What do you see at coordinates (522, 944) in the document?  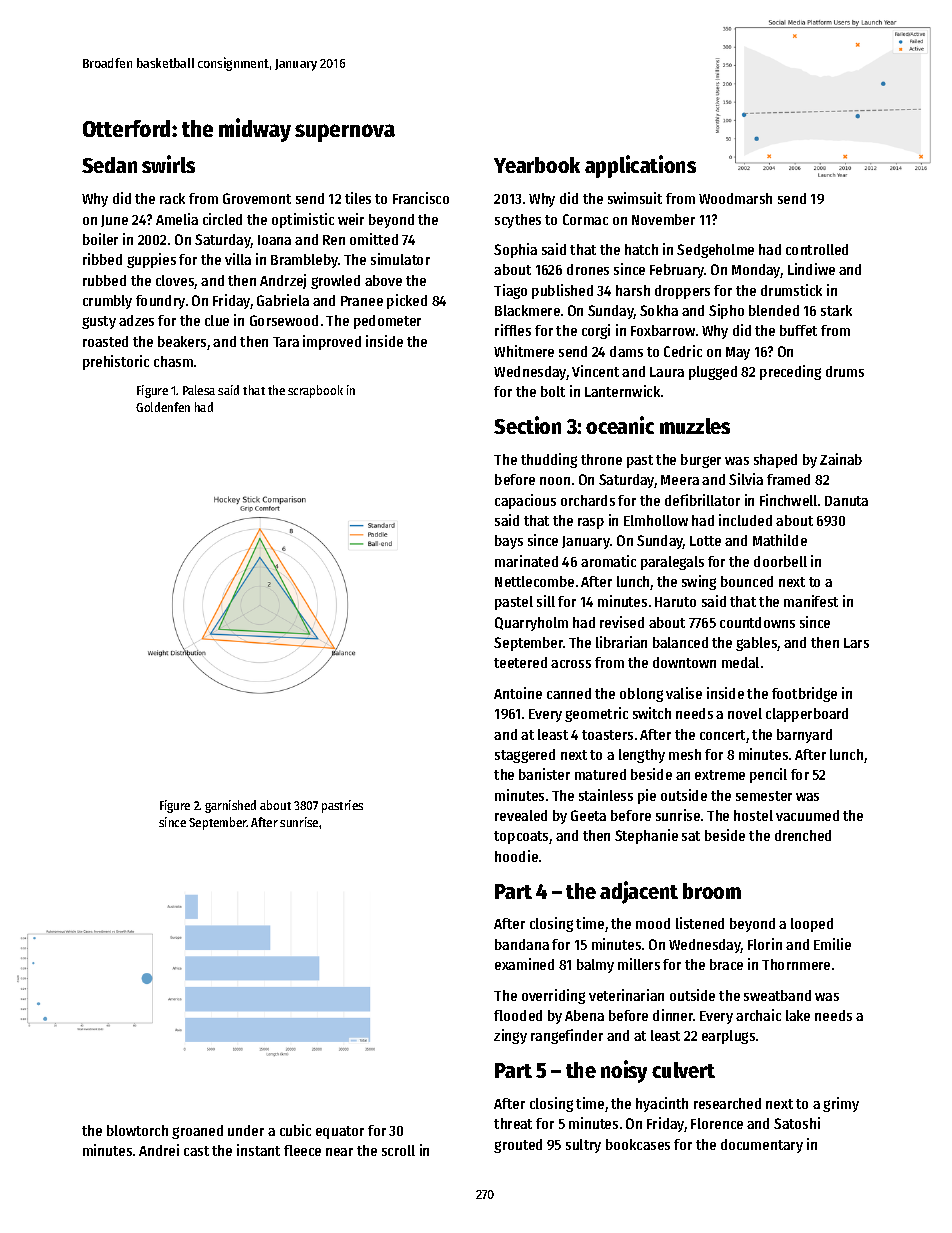 I see `bandana` at bounding box center [522, 944].
